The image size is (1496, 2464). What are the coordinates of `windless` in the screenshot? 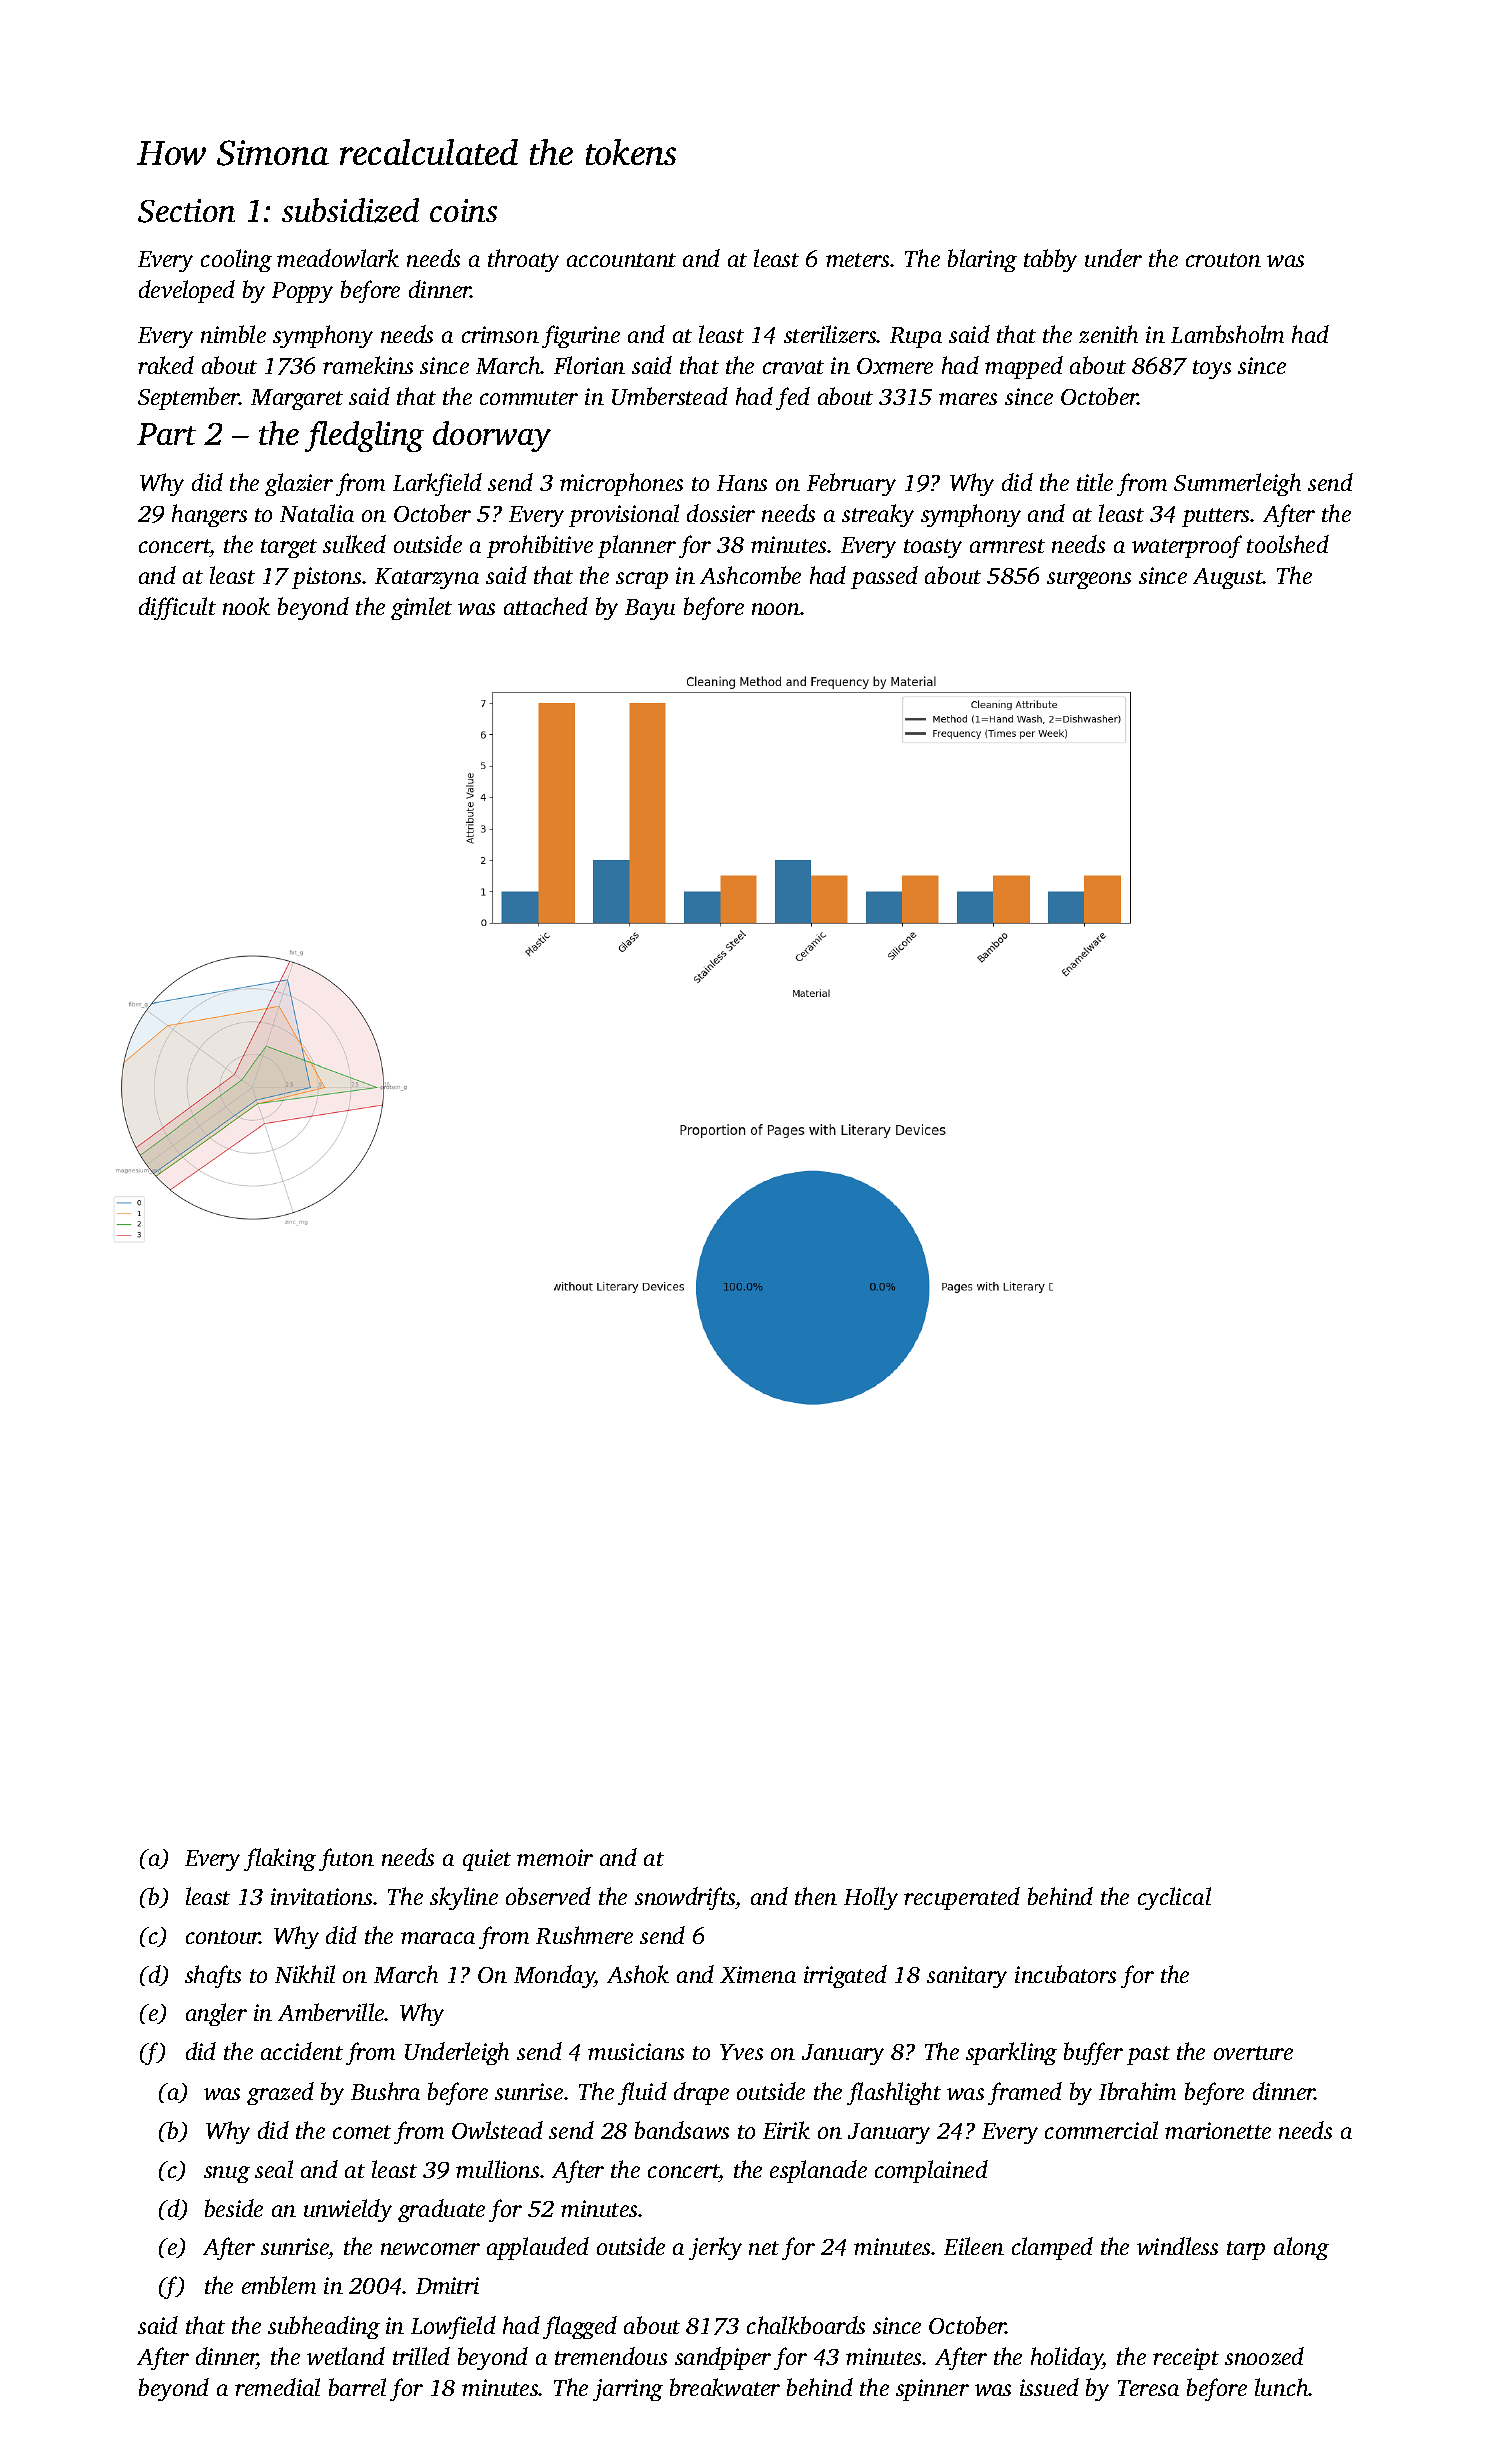 It's located at (1177, 2246).
